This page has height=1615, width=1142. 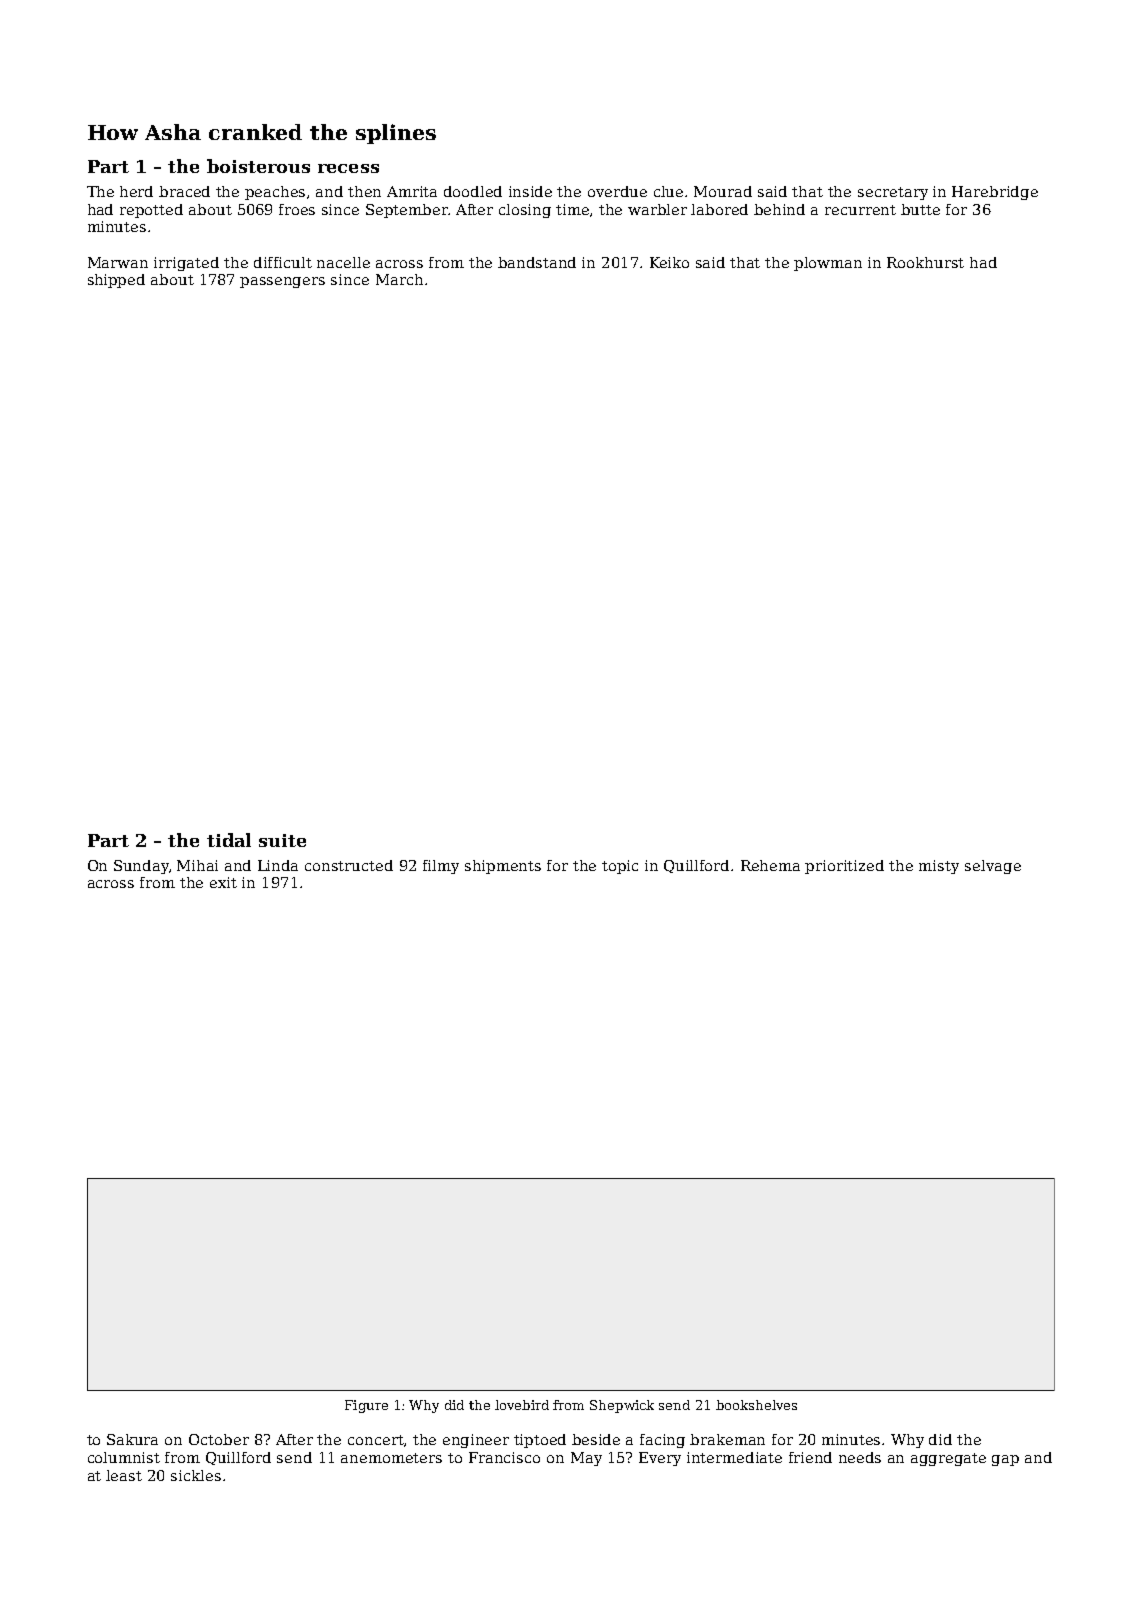 What do you see at coordinates (828, 264) in the page?
I see `plowman` at bounding box center [828, 264].
